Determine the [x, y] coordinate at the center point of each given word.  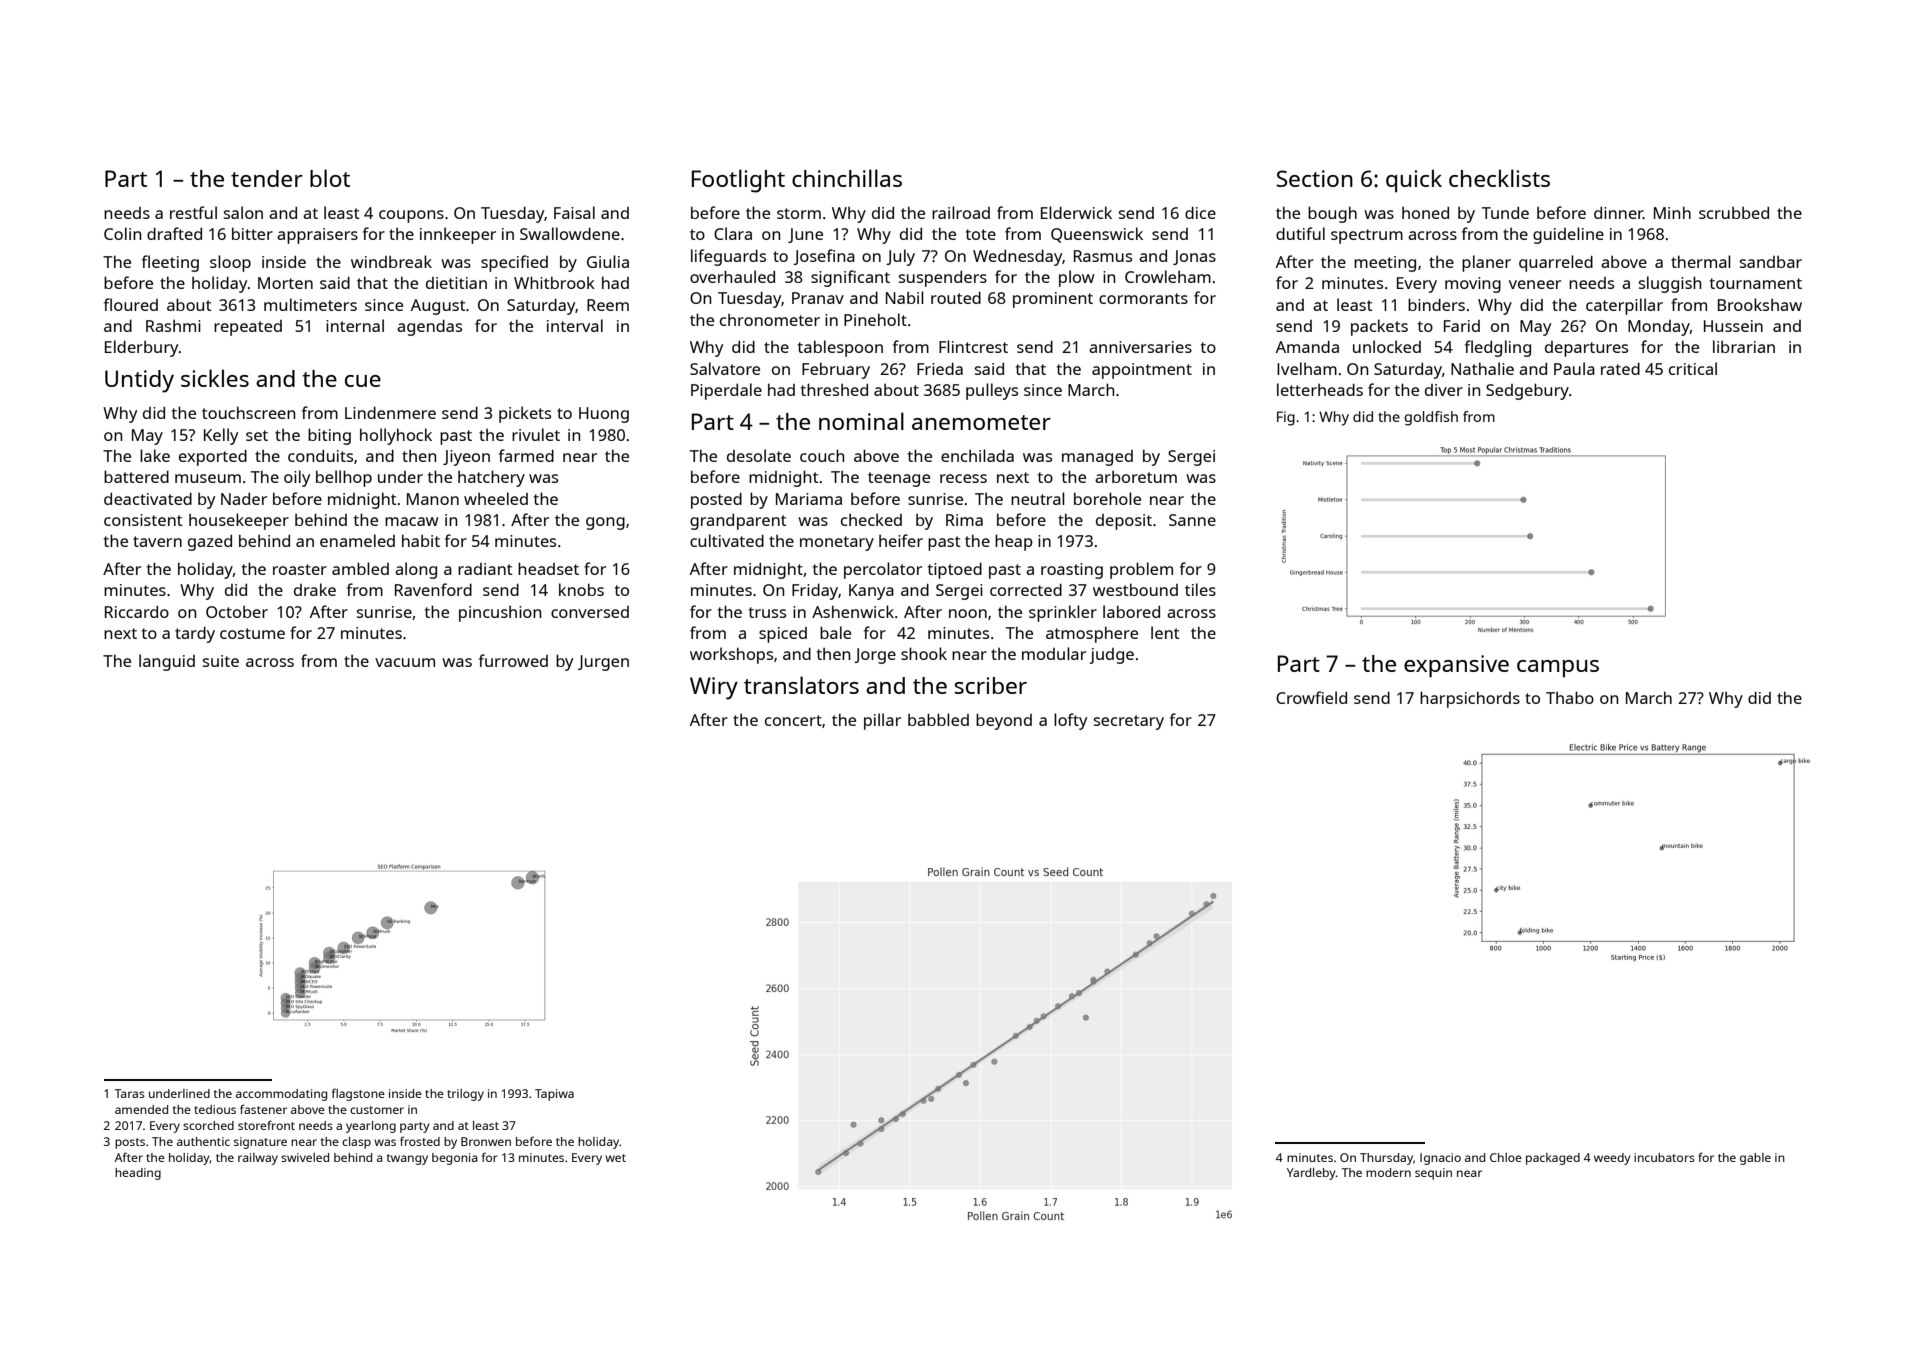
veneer [1535, 284]
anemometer [981, 422]
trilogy [465, 1095]
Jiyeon [466, 458]
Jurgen [603, 663]
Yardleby [1311, 1174]
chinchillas [847, 178]
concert [793, 720]
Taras [130, 1093]
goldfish [1431, 418]
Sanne [1192, 520]
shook [924, 653]
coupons [411, 216]
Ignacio [1440, 1159]
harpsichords [1470, 699]
